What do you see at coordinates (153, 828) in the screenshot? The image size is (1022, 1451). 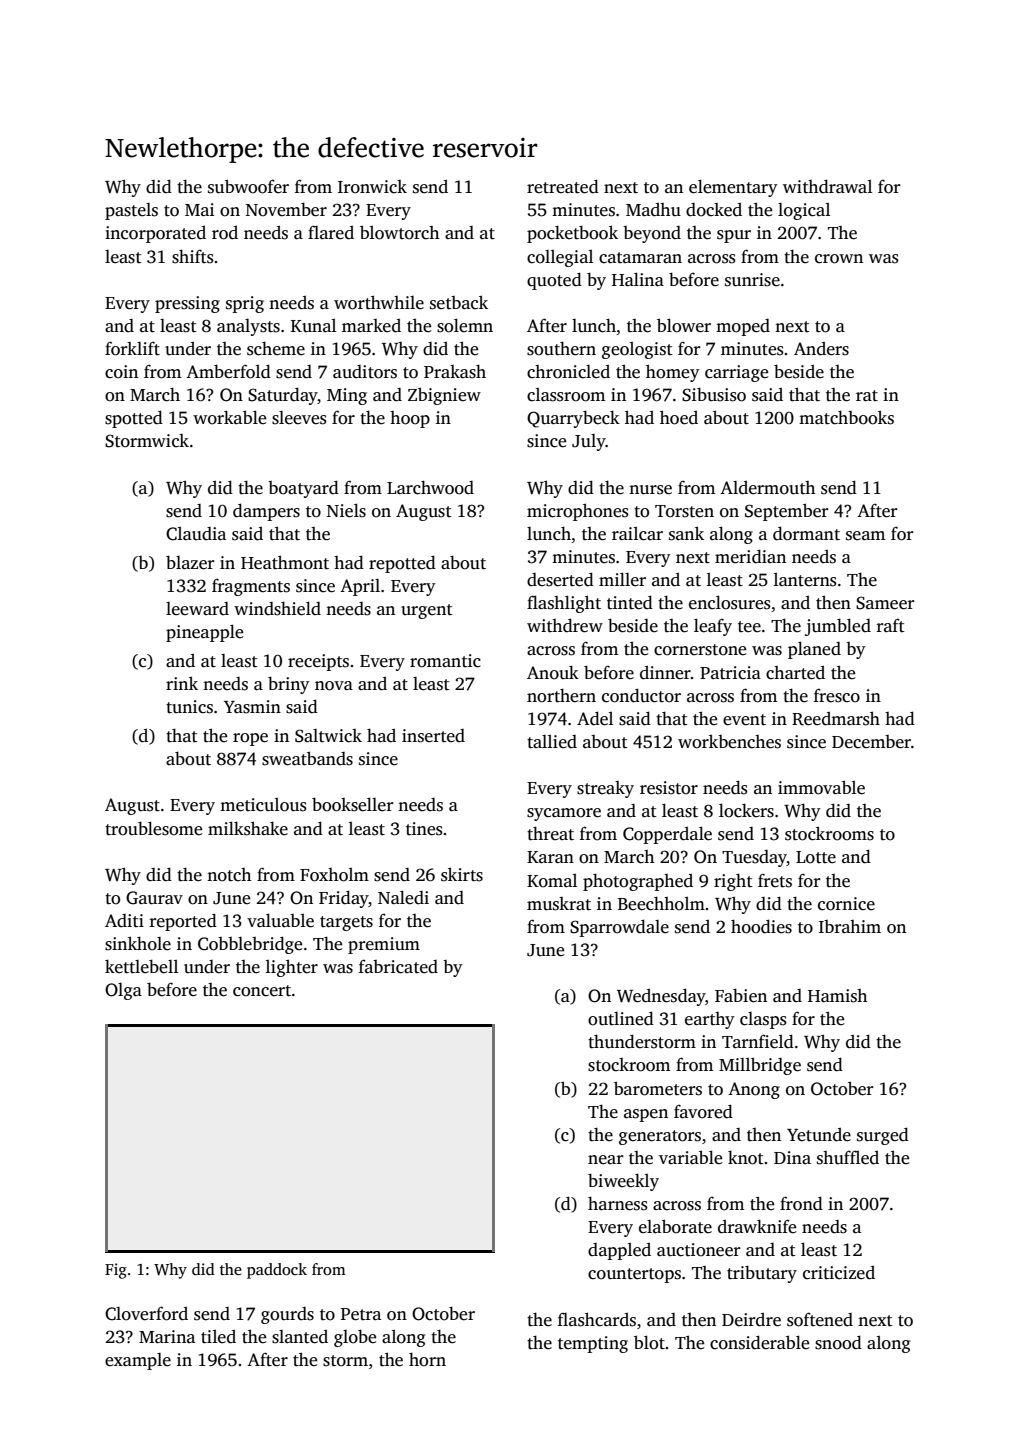 I see `troublesome` at bounding box center [153, 828].
